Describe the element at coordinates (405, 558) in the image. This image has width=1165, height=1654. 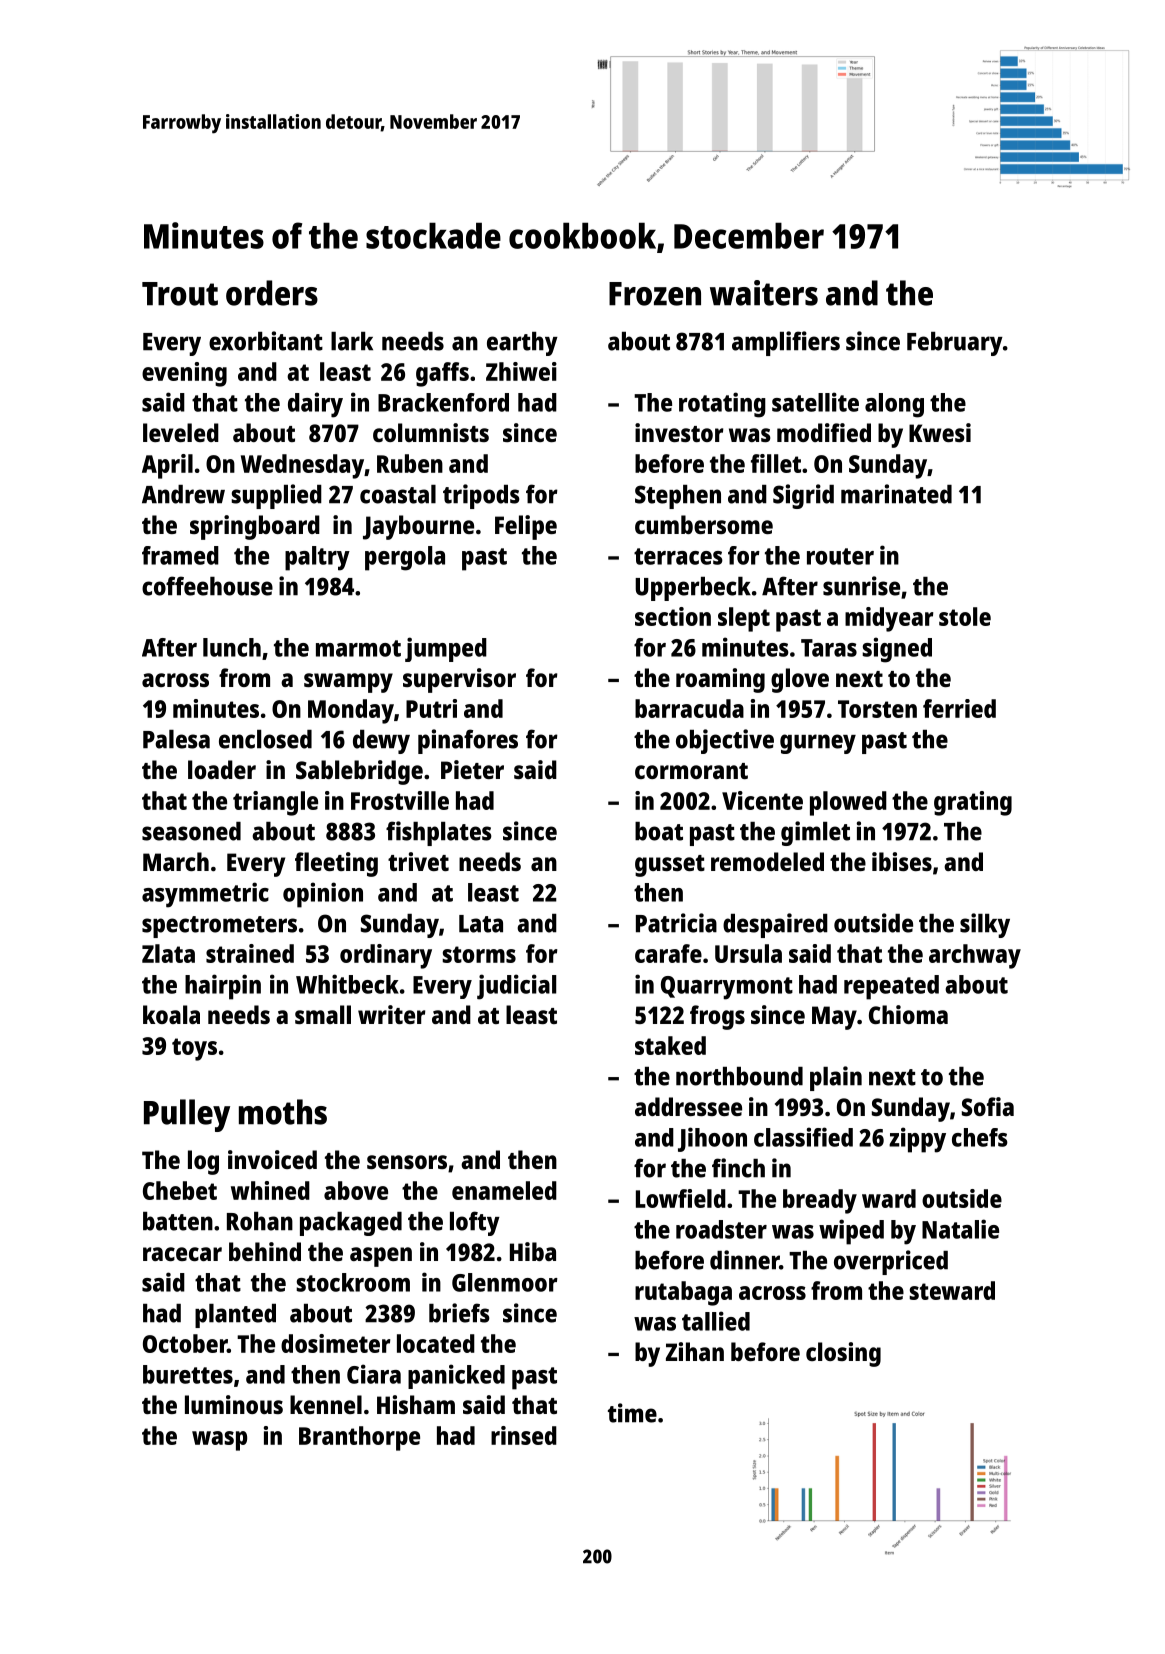
I see `pergola` at that location.
